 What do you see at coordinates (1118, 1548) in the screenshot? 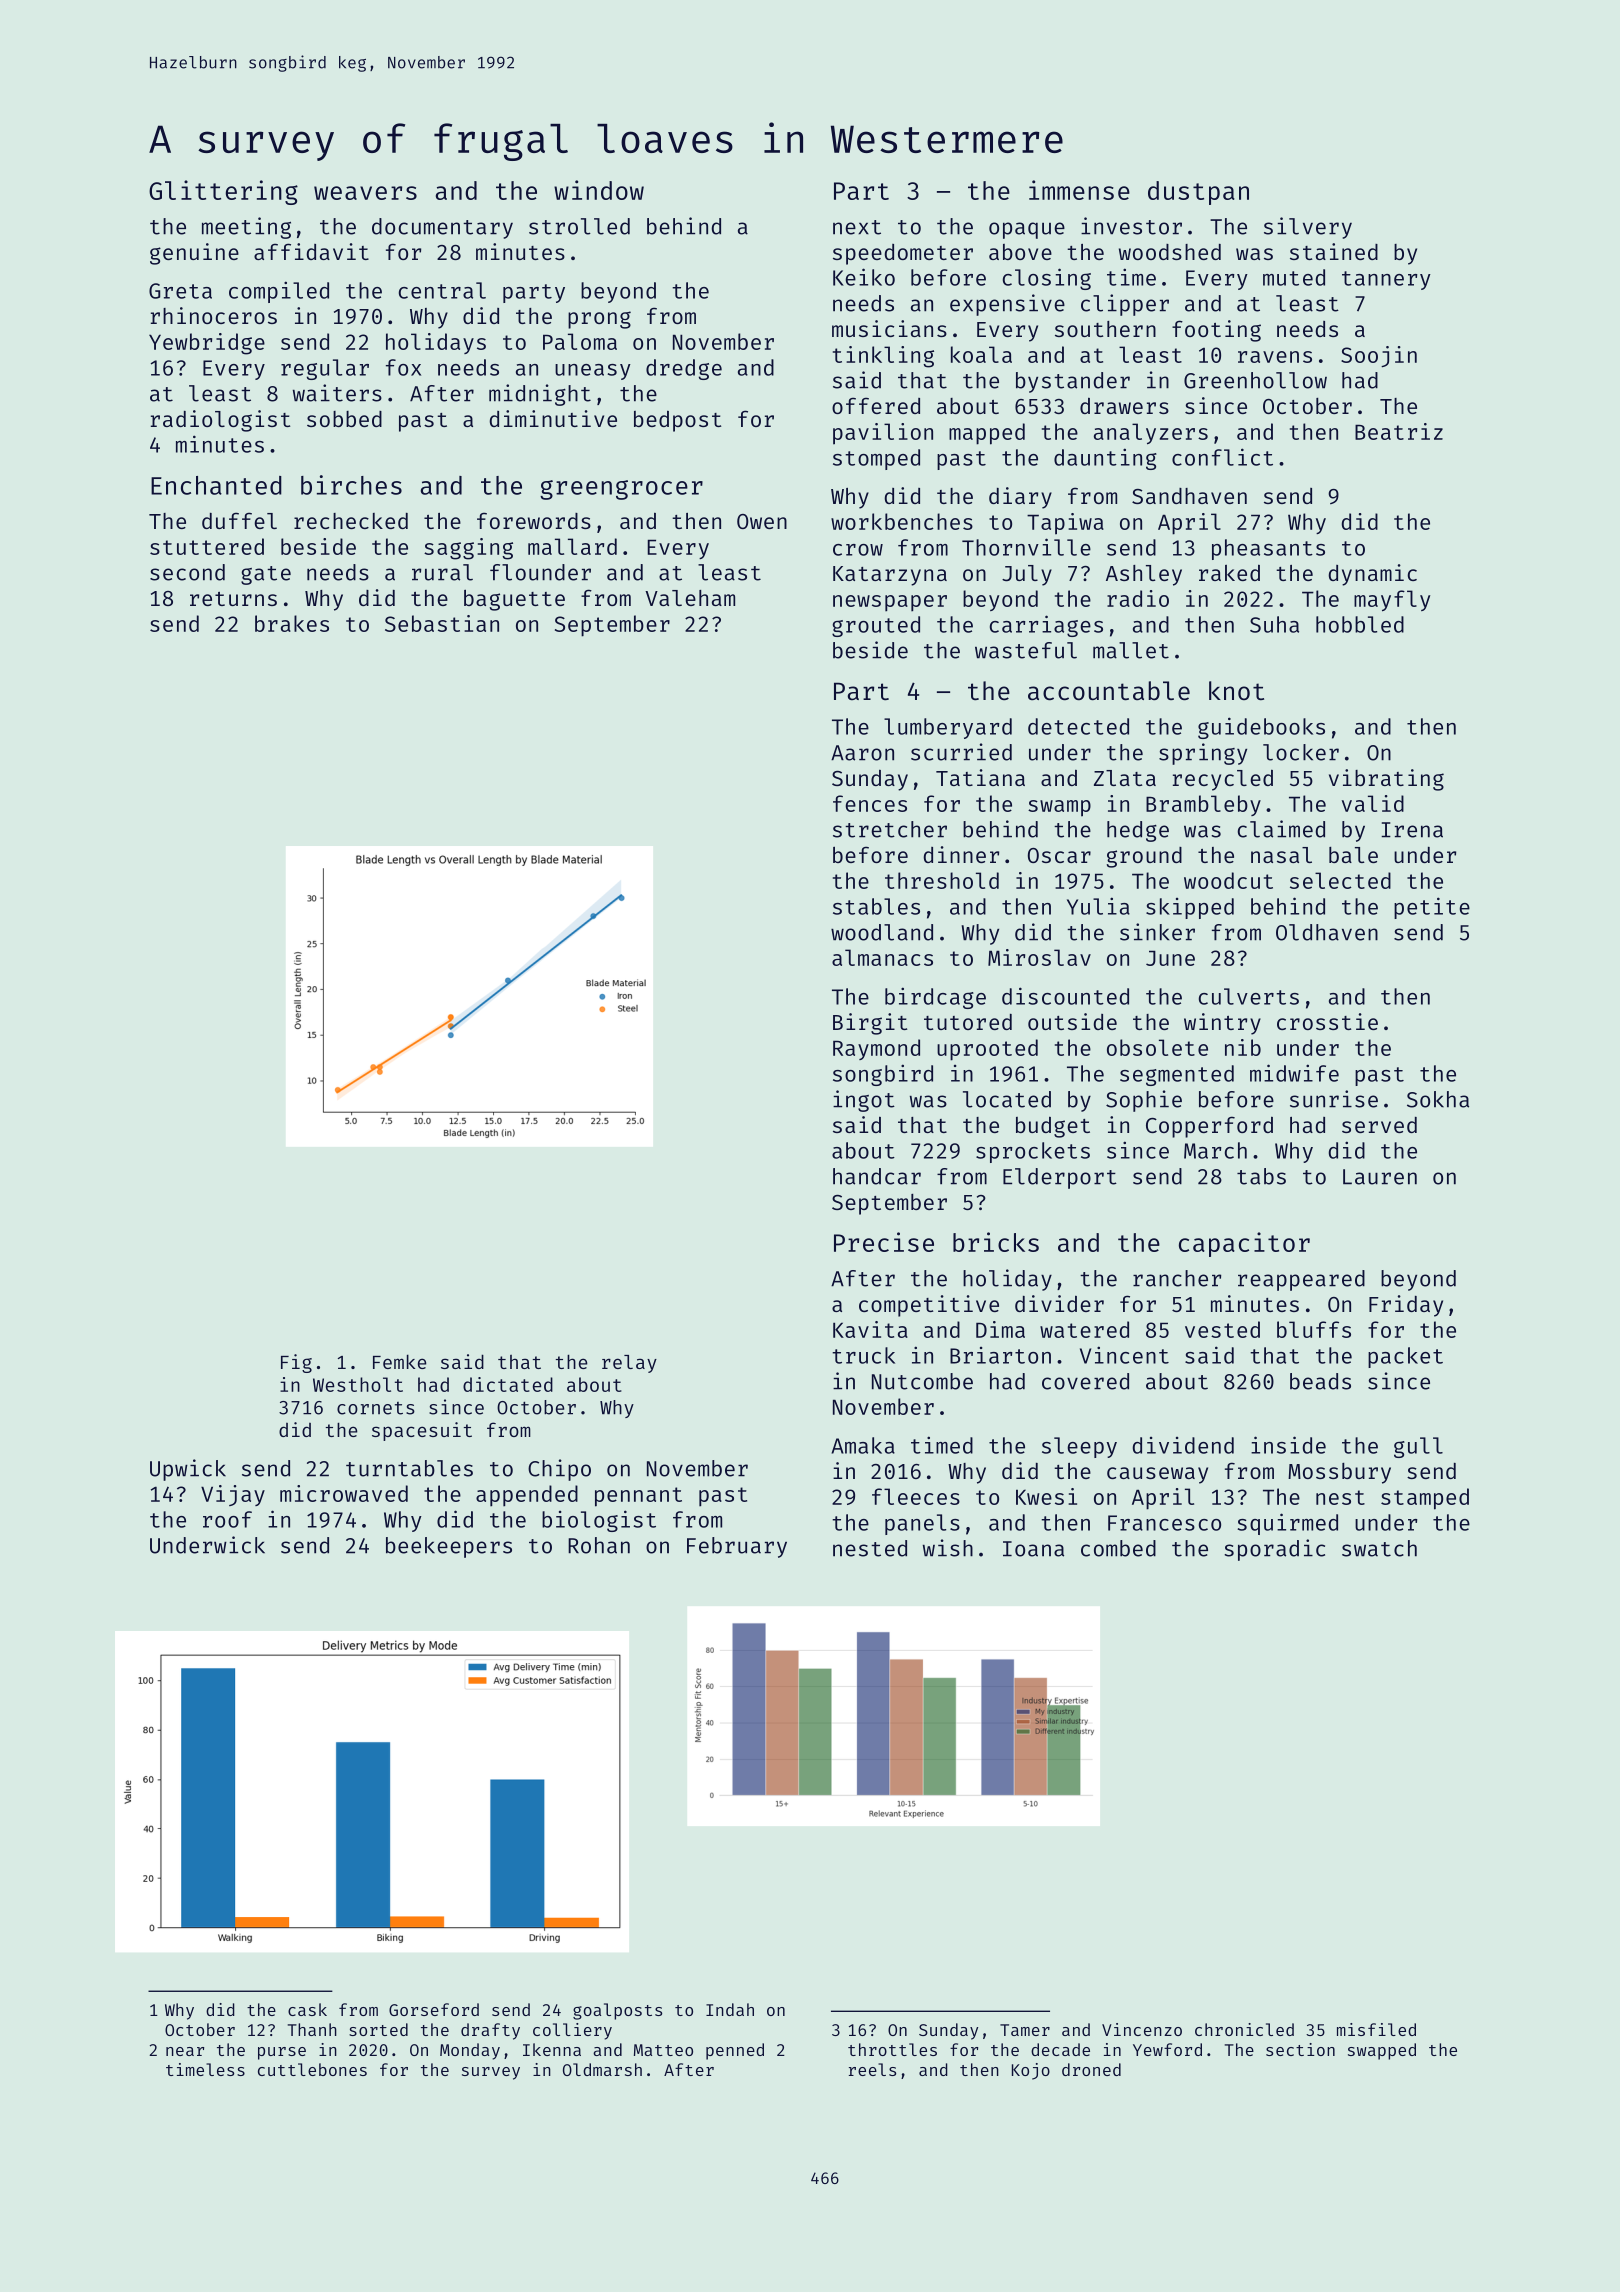
I see `combed` at bounding box center [1118, 1548].
